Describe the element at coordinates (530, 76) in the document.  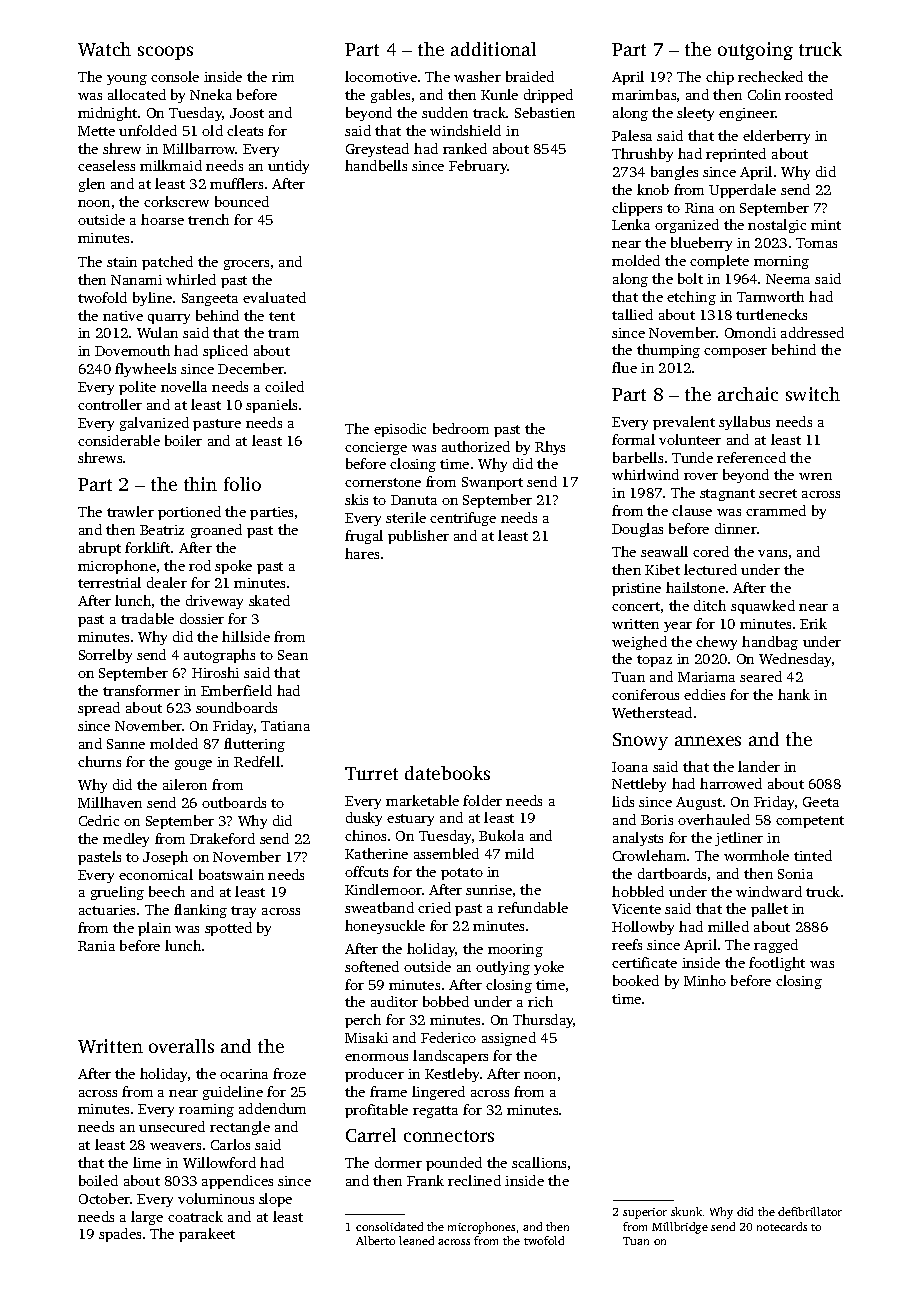
I see `braided` at that location.
